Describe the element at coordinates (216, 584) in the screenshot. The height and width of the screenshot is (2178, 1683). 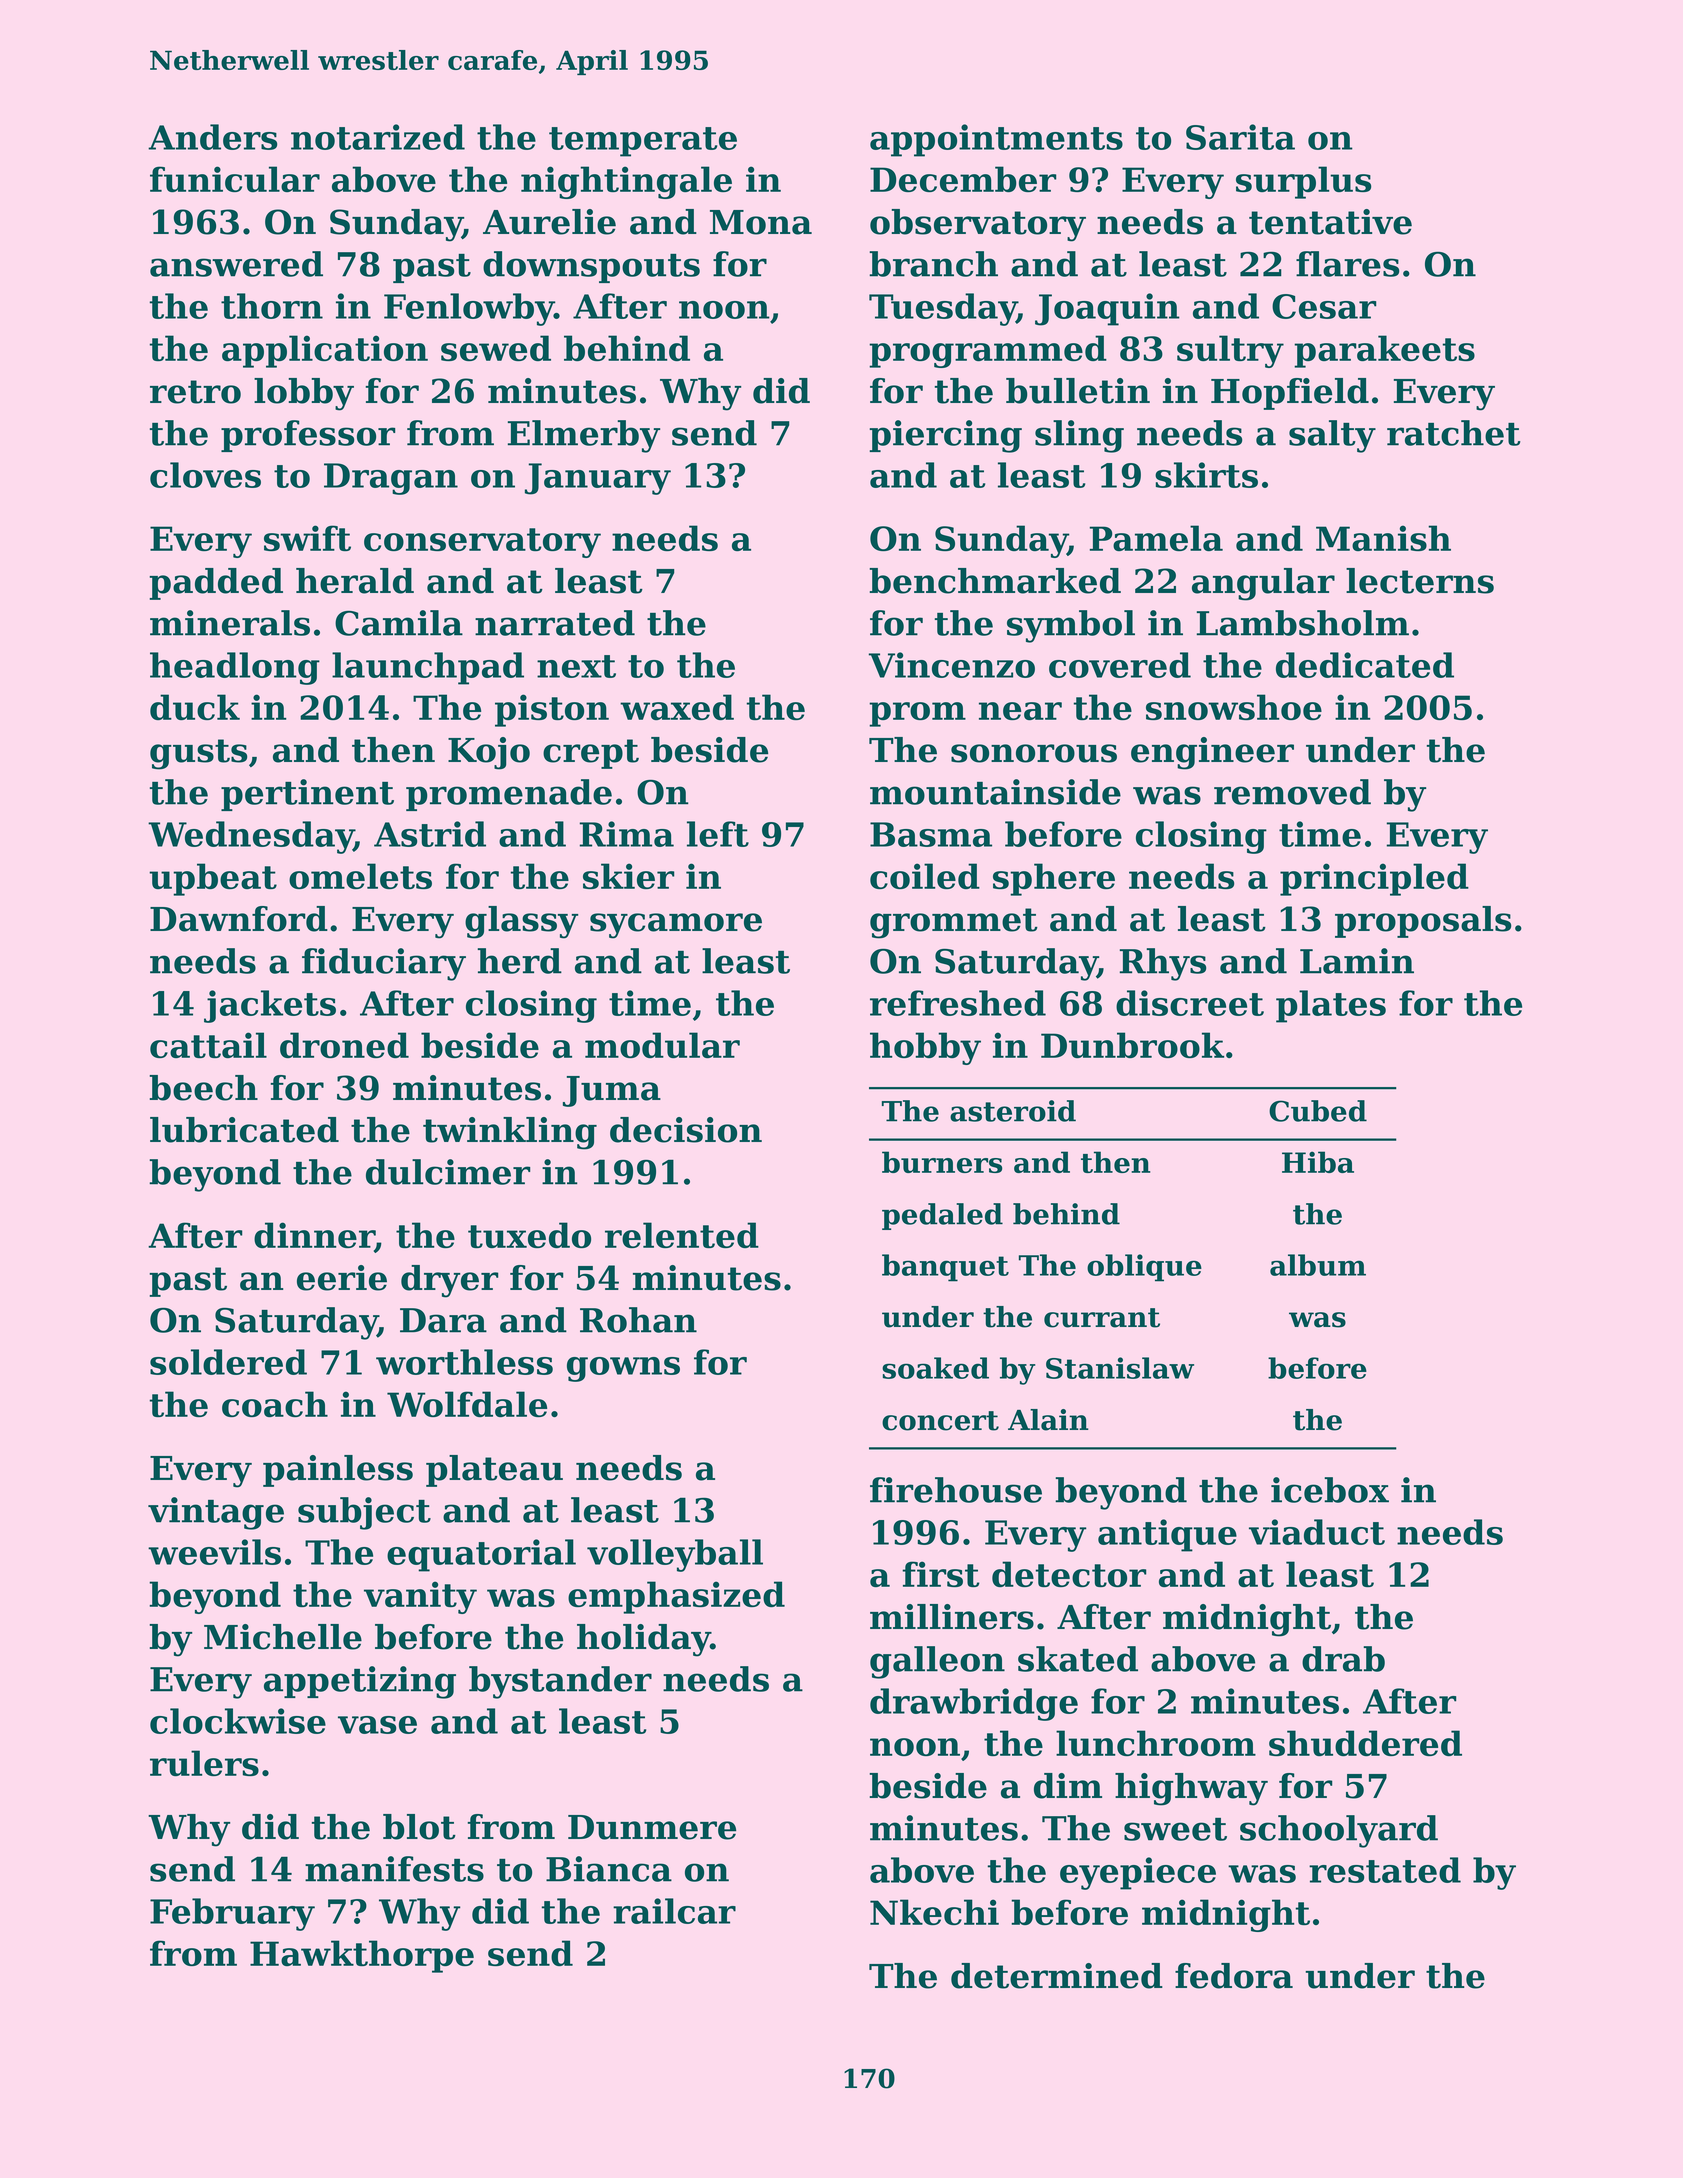
I see `padded` at that location.
